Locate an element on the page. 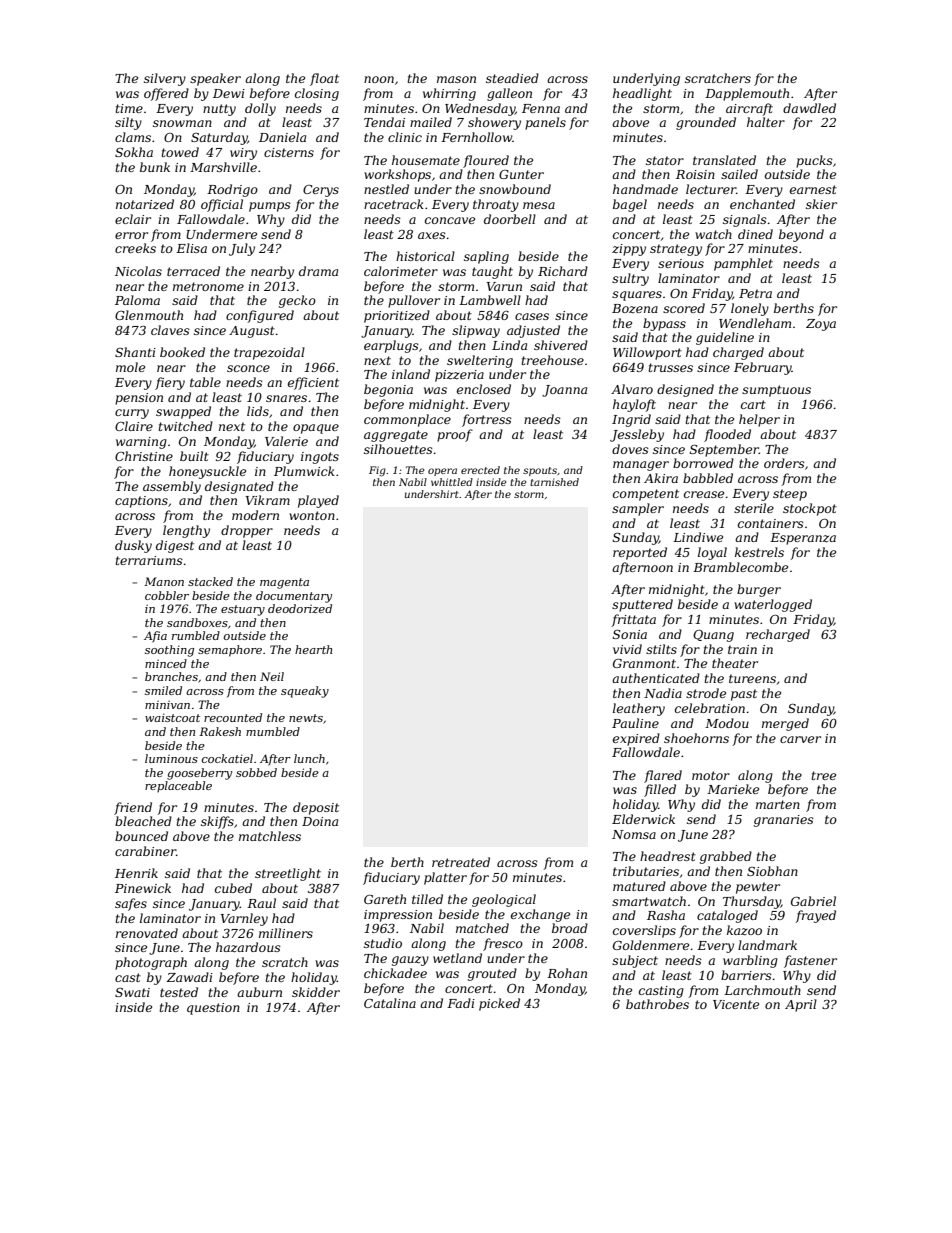 The image size is (952, 1233). Dapplemouth is located at coordinates (747, 94).
